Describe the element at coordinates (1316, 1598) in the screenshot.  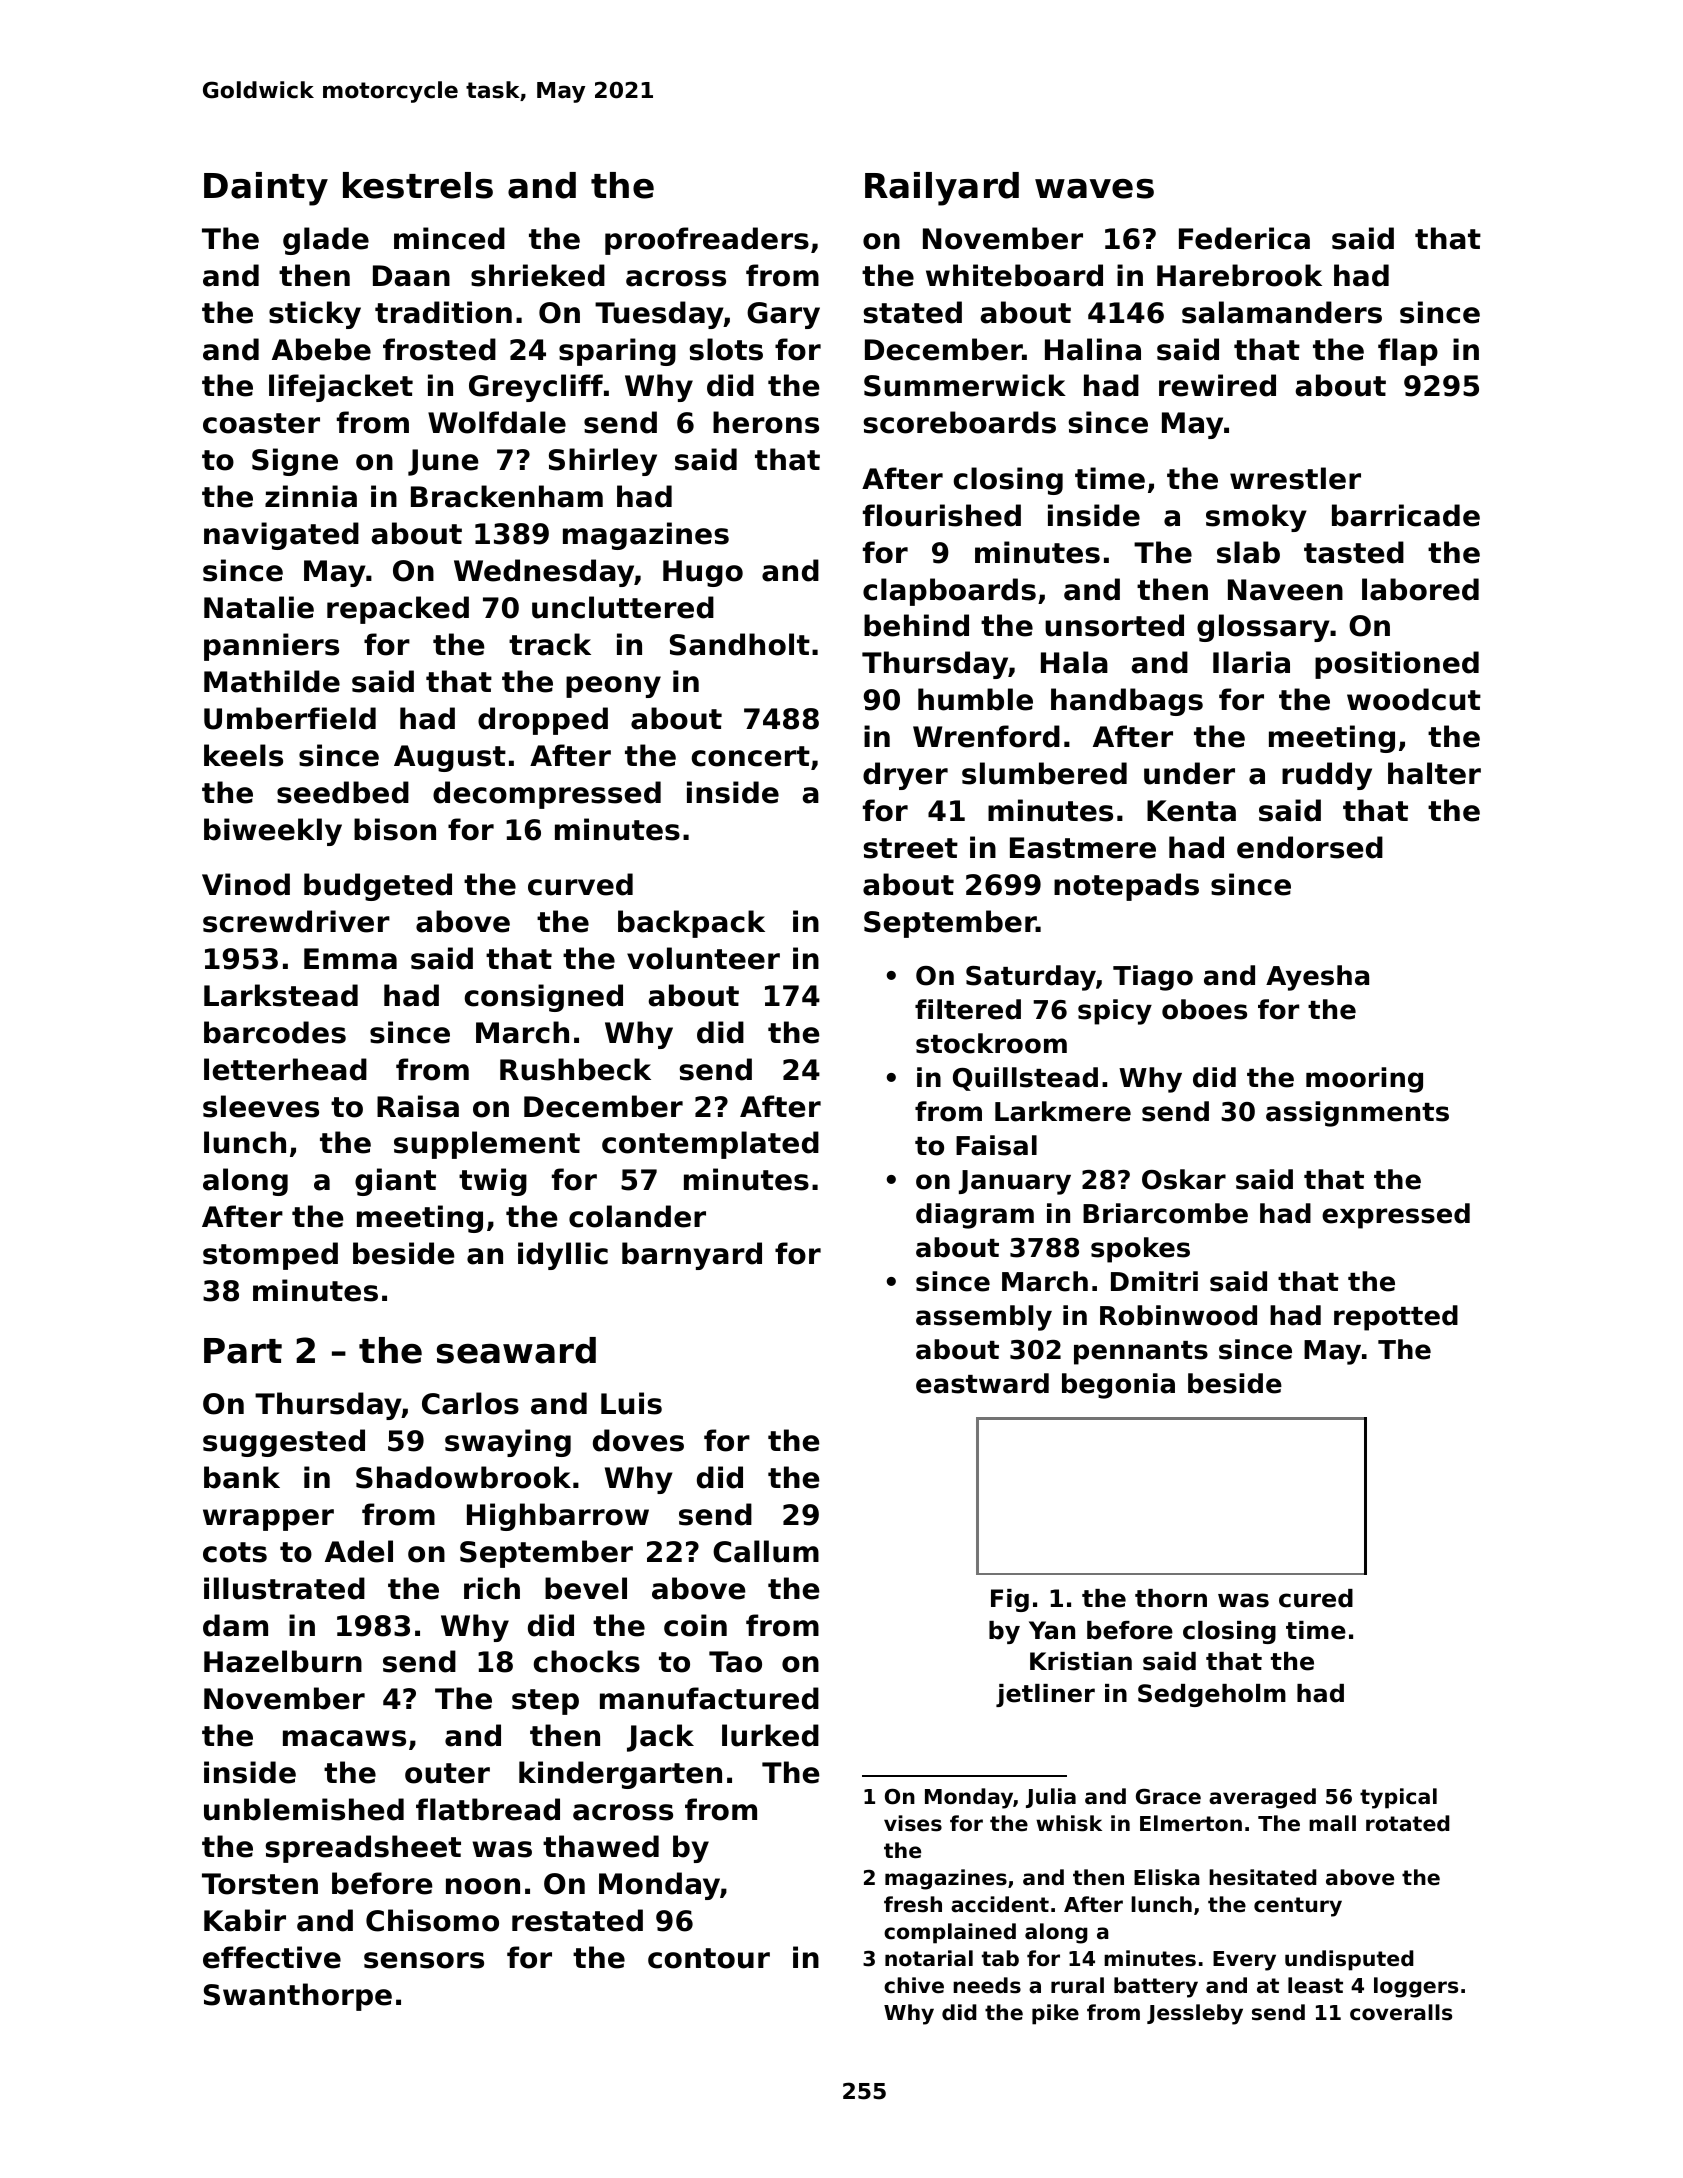
I see `cured` at that location.
